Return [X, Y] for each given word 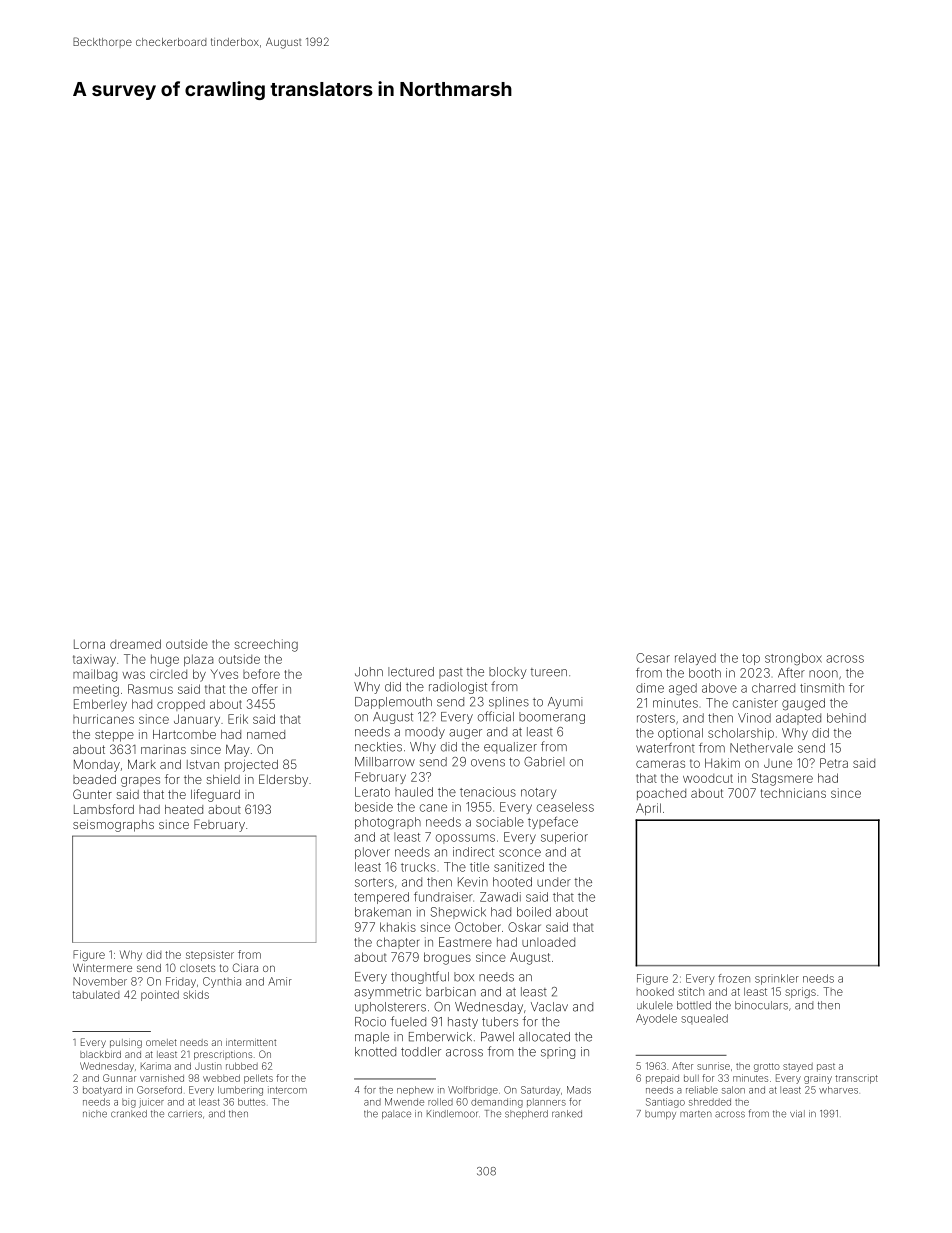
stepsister [210, 956]
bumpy [660, 1115]
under [554, 882]
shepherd [526, 1114]
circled [168, 674]
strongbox [793, 659]
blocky [508, 673]
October [478, 927]
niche [95, 1114]
